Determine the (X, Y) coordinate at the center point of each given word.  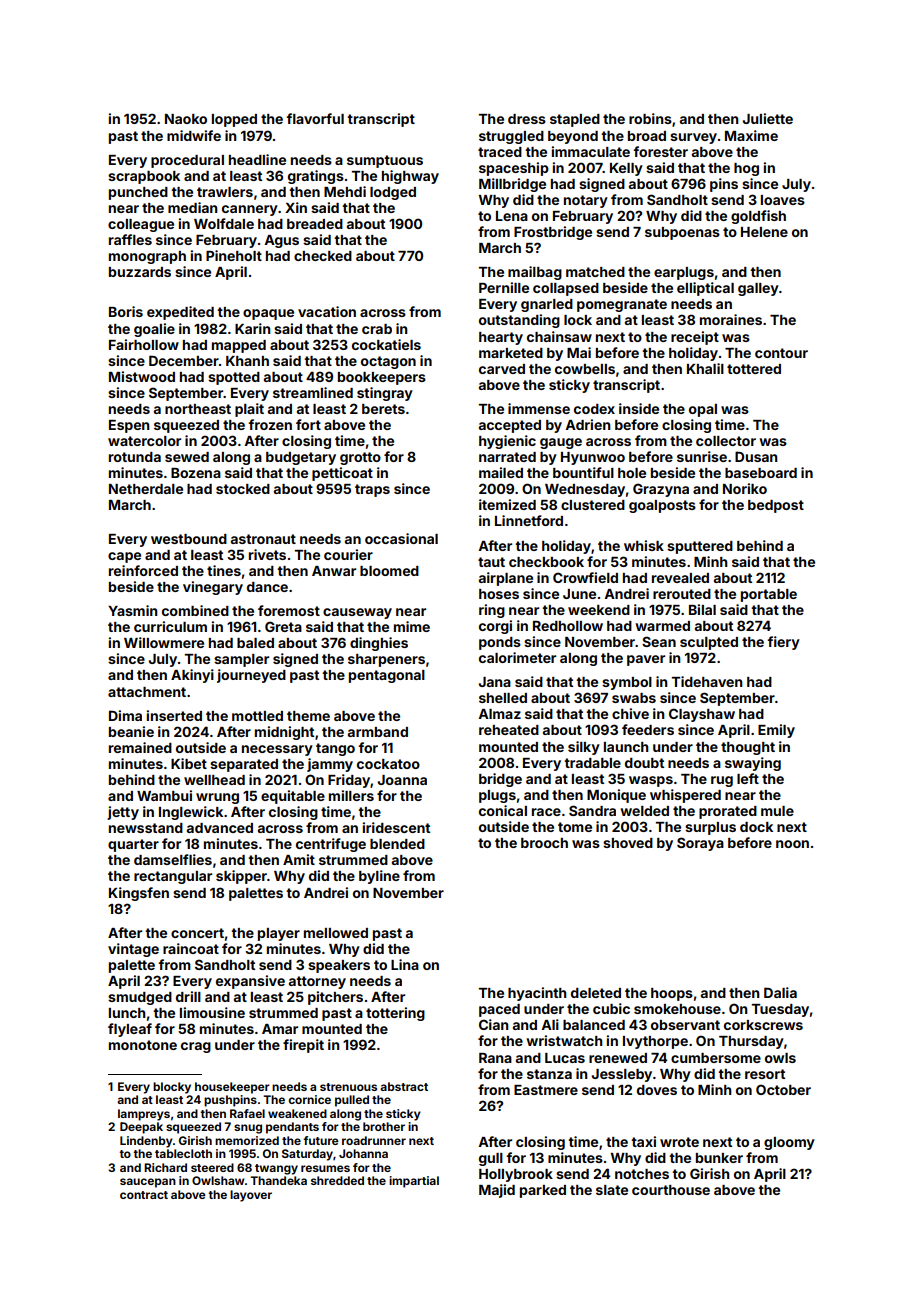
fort (308, 424)
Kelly (626, 169)
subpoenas (682, 233)
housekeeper (232, 1088)
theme (308, 716)
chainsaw (559, 336)
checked (323, 256)
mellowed (336, 933)
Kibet (189, 763)
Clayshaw (702, 715)
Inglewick (191, 813)
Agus (281, 241)
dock (756, 827)
